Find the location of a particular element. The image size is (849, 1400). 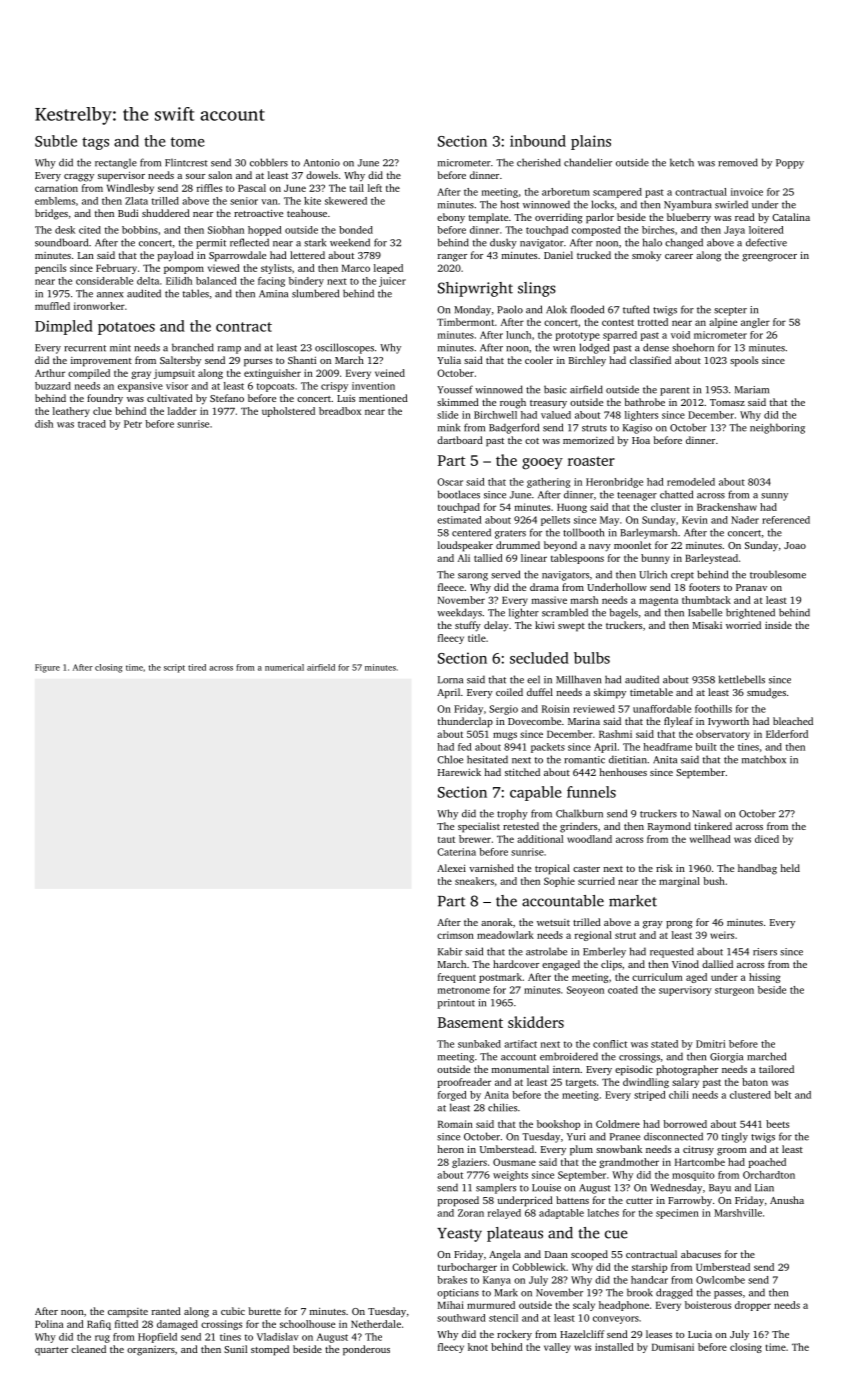

dish is located at coordinates (44, 424).
